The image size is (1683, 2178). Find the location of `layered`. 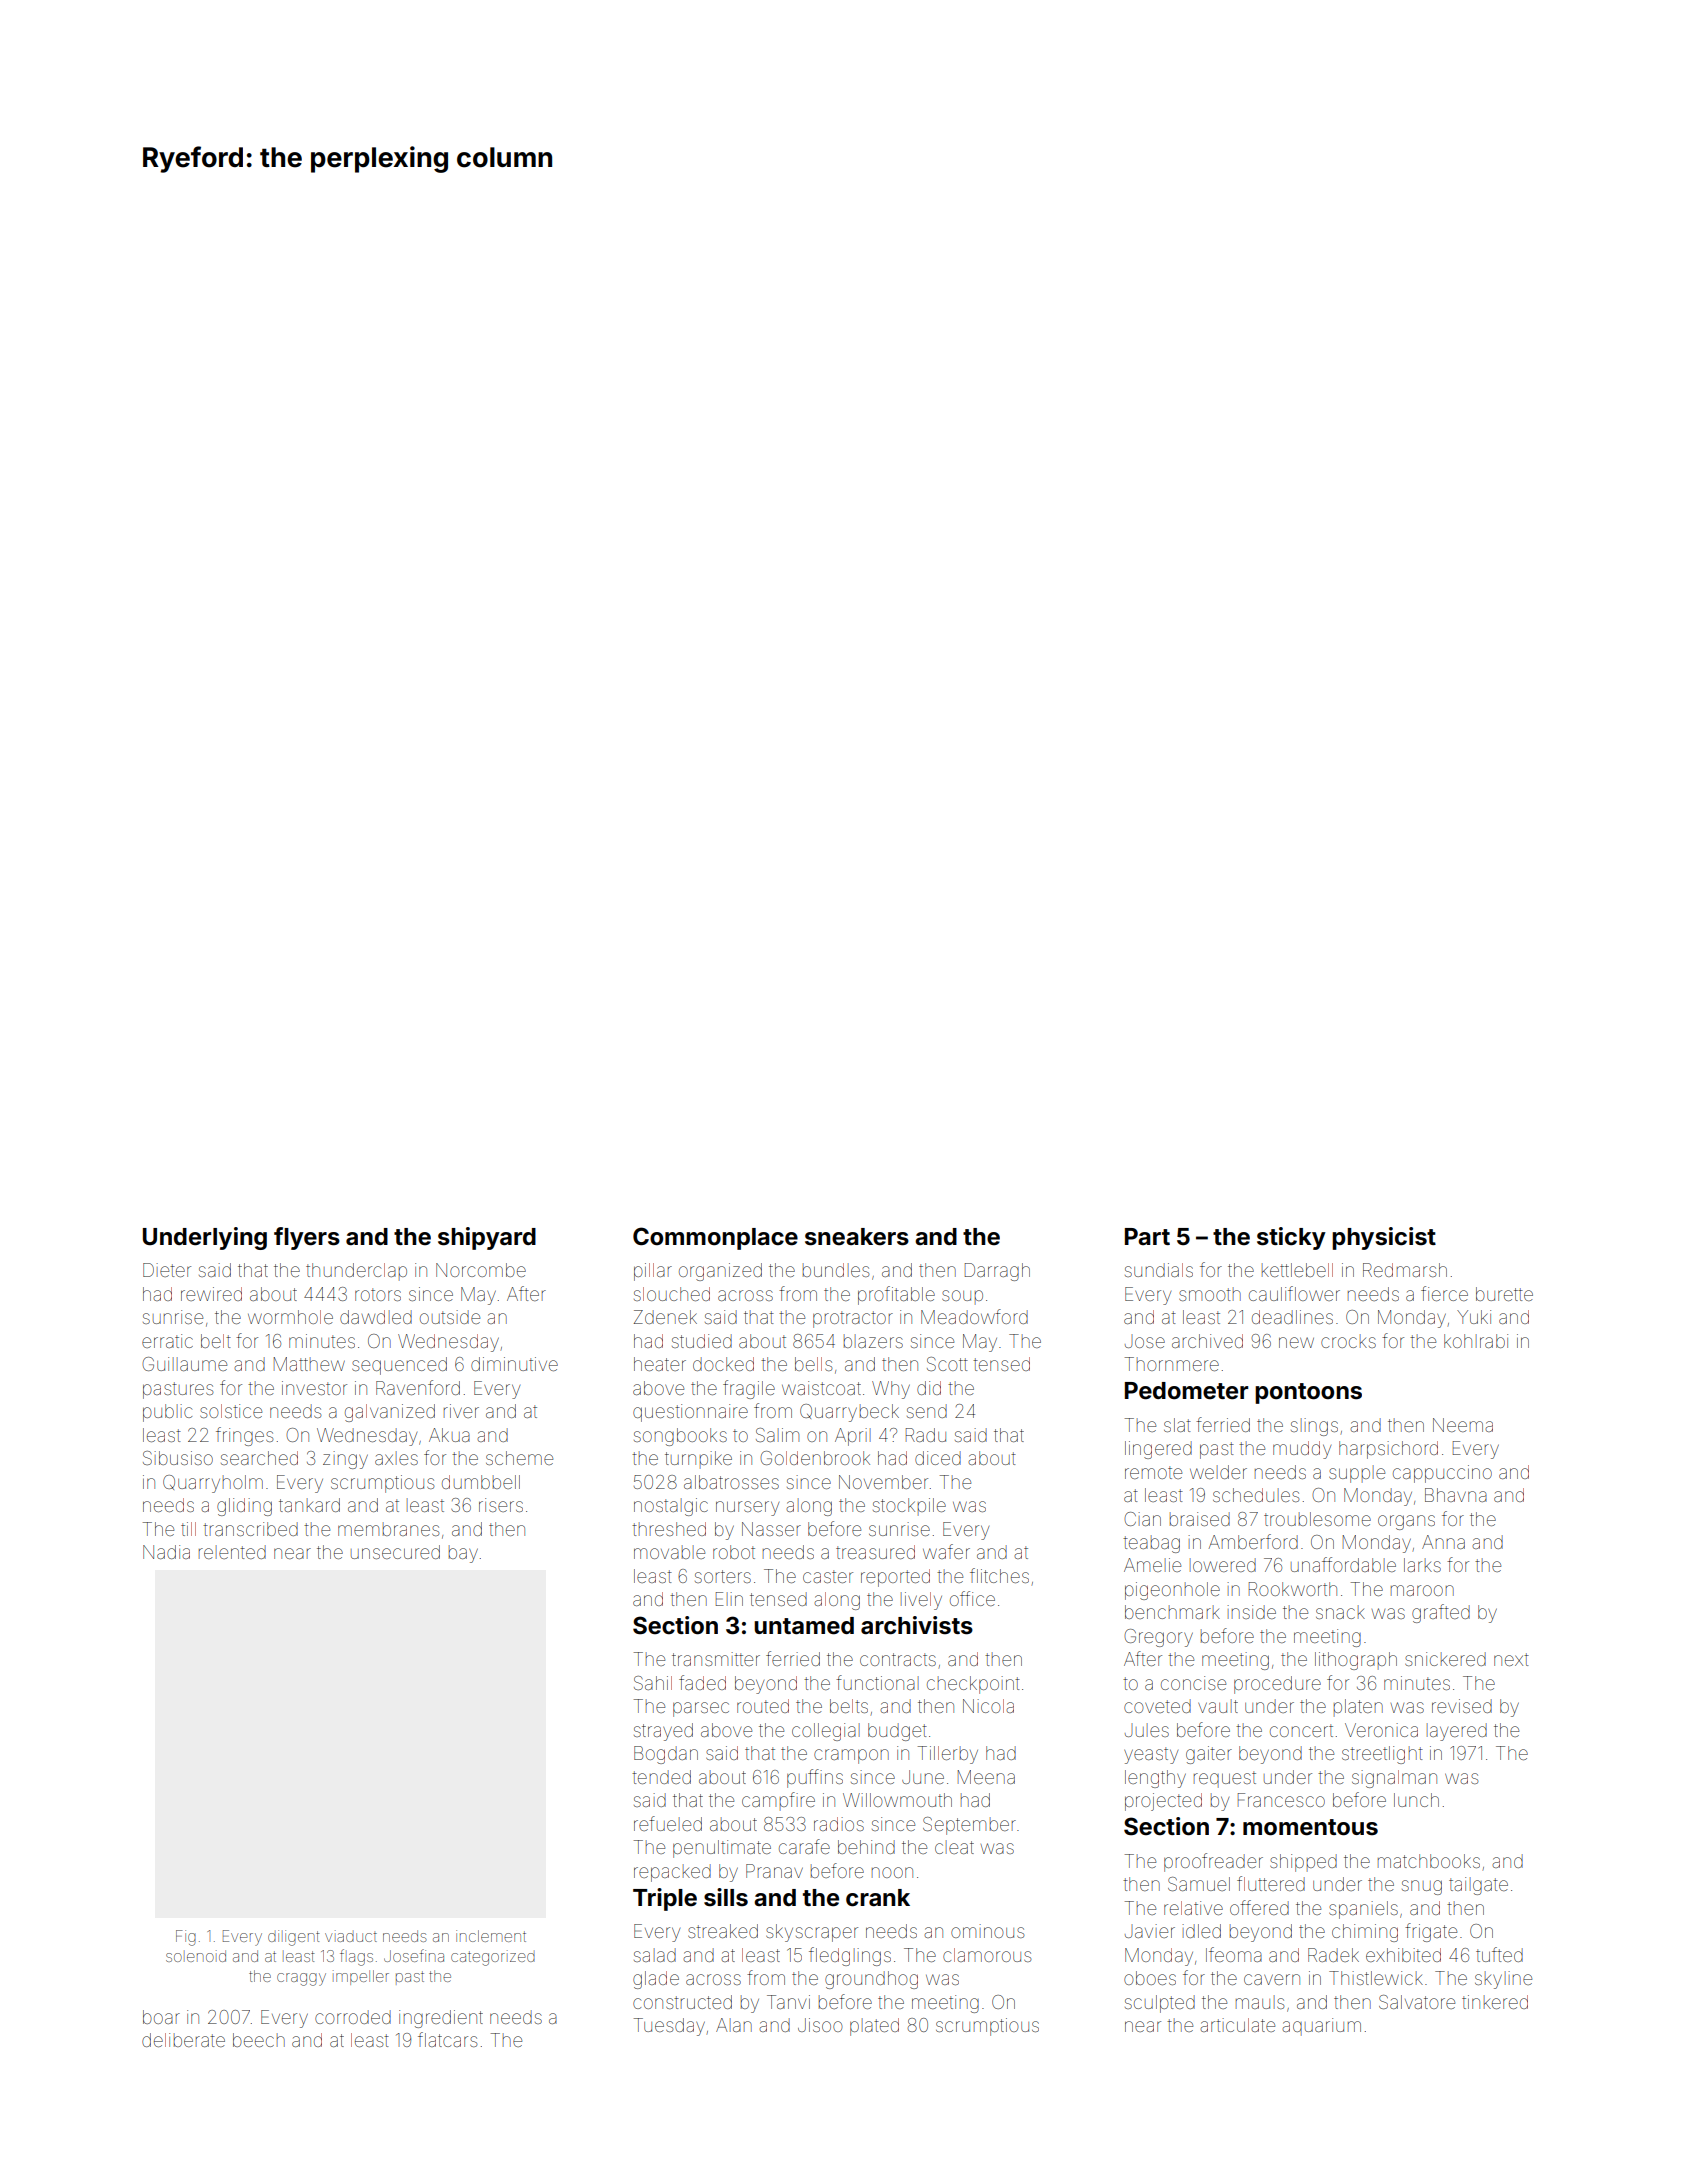

layered is located at coordinates (1457, 1732).
